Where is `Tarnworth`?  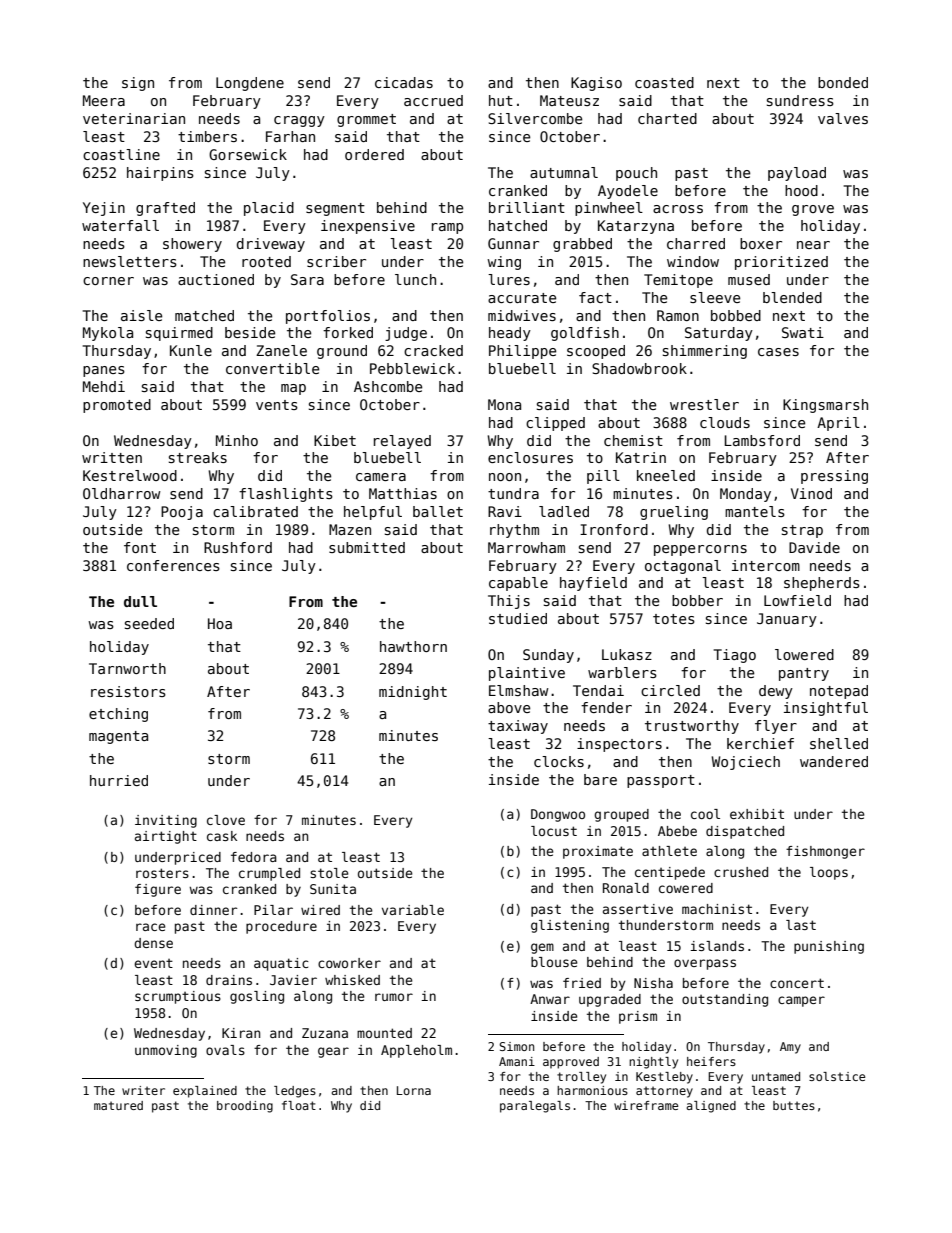 Tarnworth is located at coordinates (127, 668).
